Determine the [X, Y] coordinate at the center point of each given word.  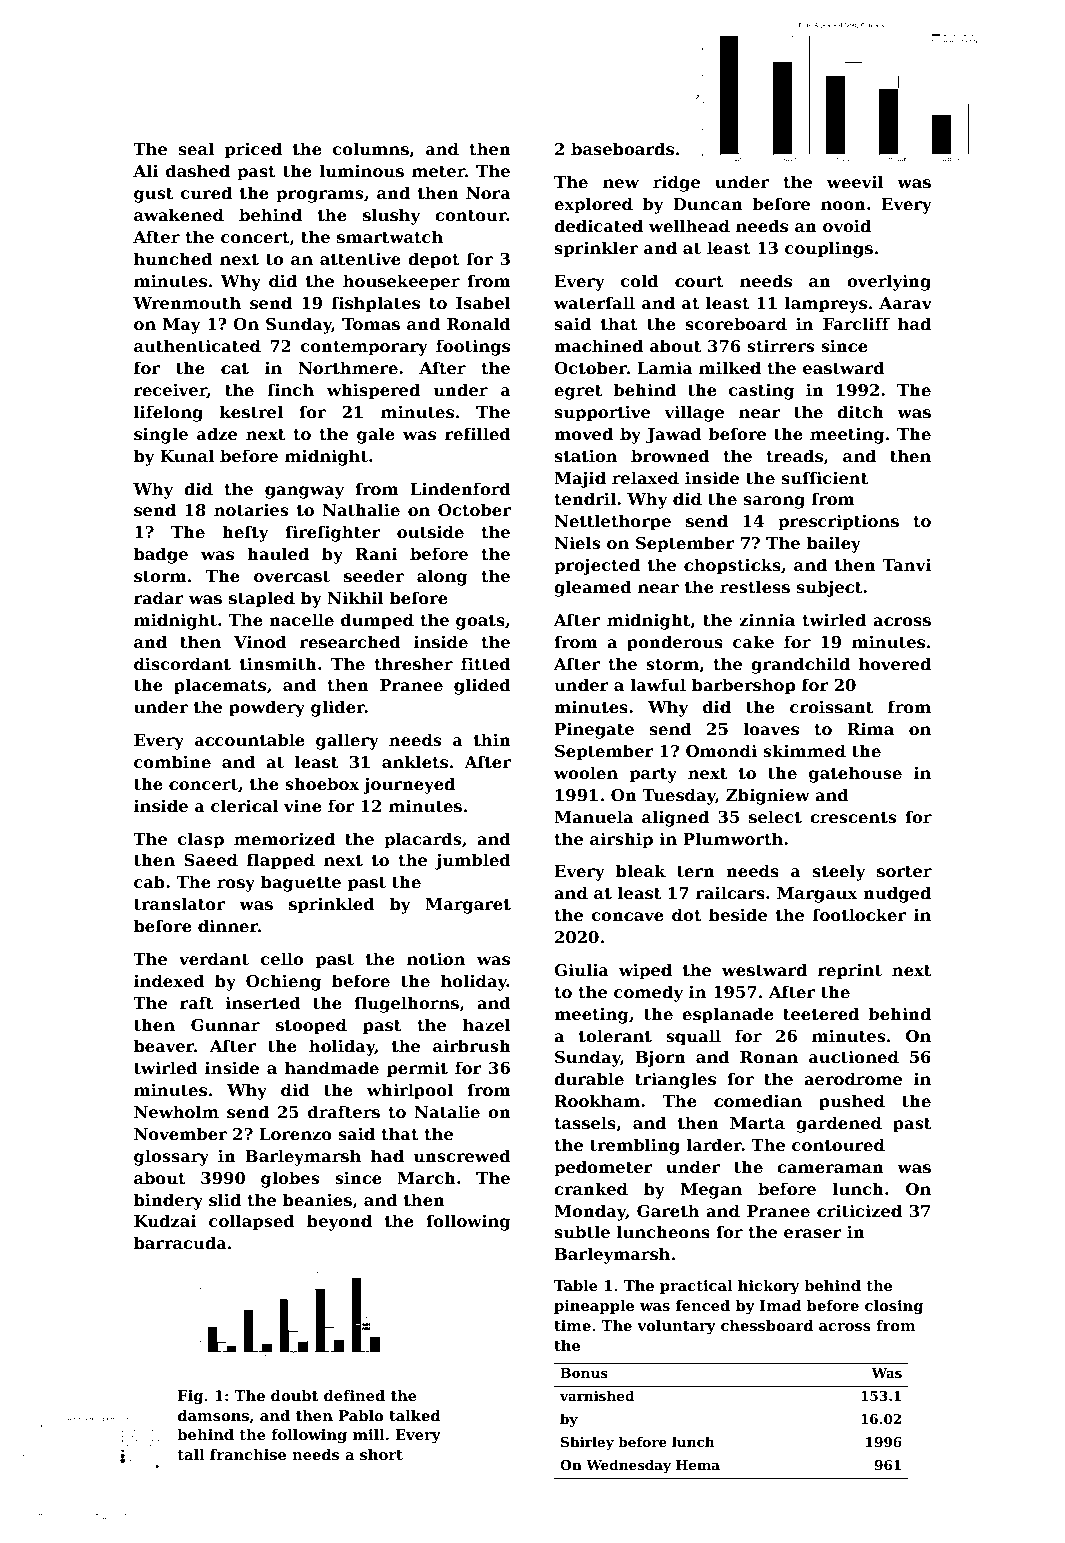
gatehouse [855, 774]
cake [753, 641]
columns [371, 148]
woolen [586, 772]
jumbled [473, 861]
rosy [236, 885]
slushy [391, 216]
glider [338, 708]
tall [191, 1454]
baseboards [622, 148]
